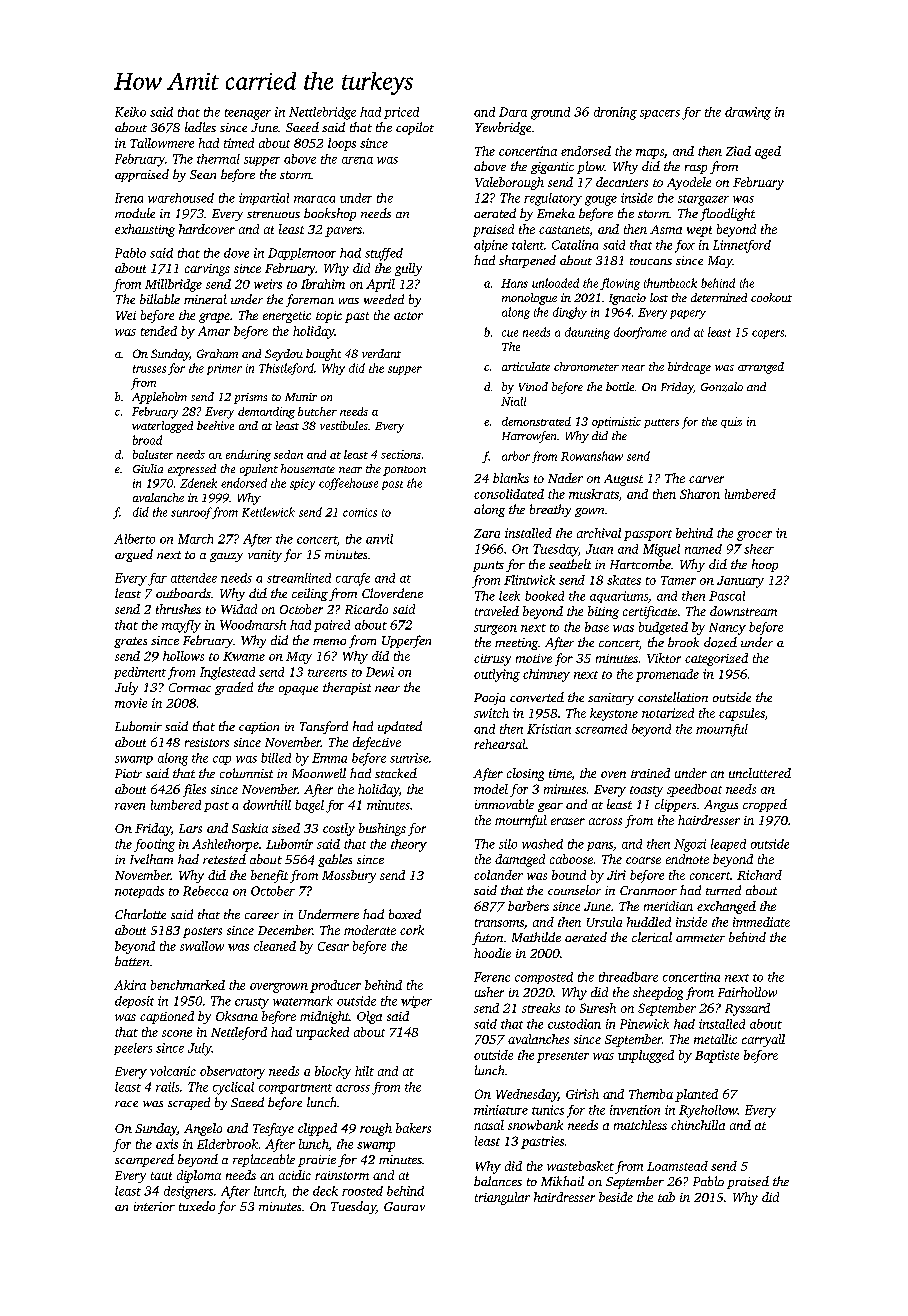 This image has width=908, height=1316. What do you see at coordinates (510, 333) in the image?
I see `cue` at bounding box center [510, 333].
